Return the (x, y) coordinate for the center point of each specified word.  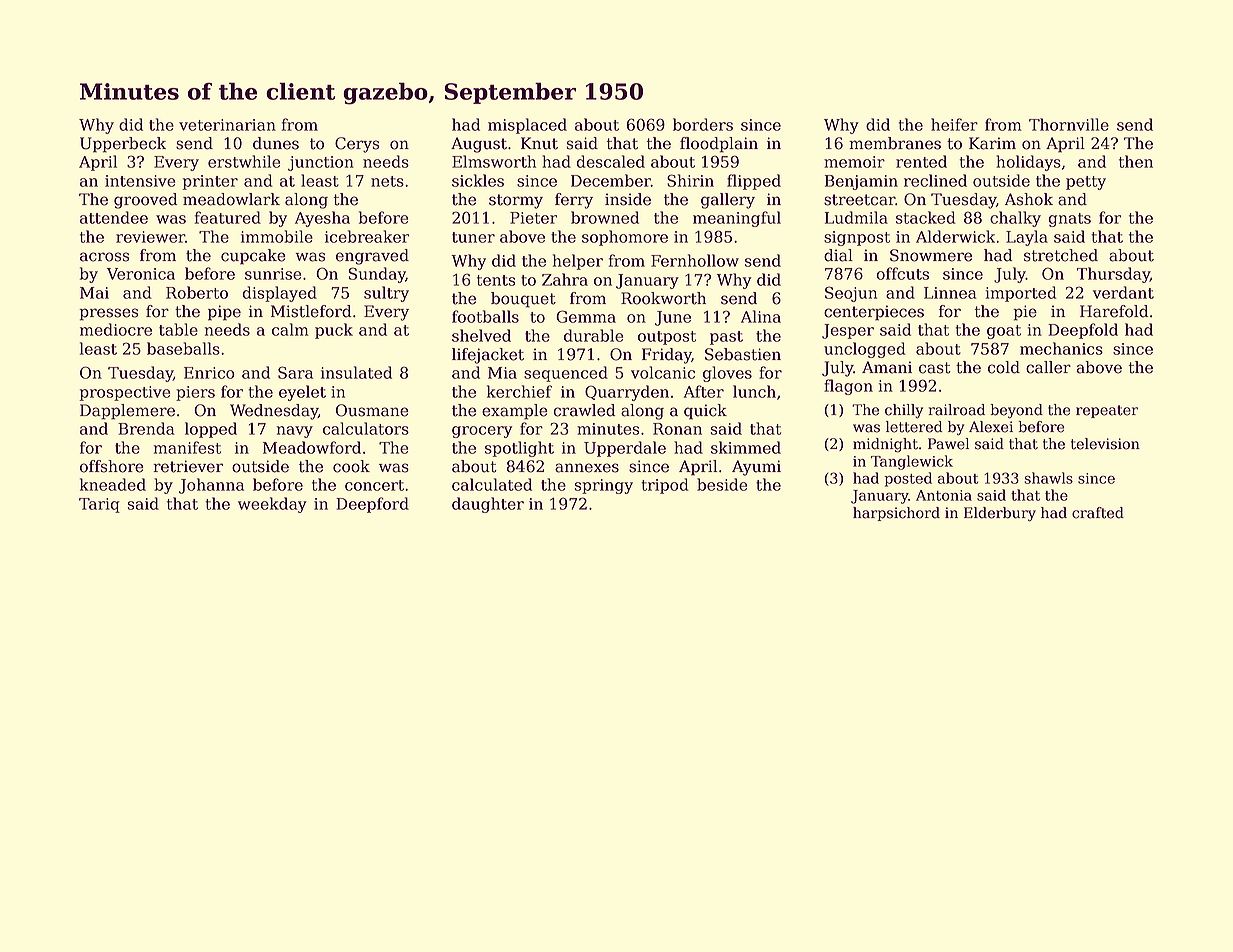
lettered (914, 427)
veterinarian (227, 125)
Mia (502, 373)
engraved (372, 257)
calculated (492, 484)
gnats (1069, 220)
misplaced (527, 126)
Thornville (1069, 124)
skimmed (746, 447)
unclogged (865, 350)
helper (578, 262)
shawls (1048, 478)
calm (290, 329)
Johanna (211, 486)
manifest (187, 447)
